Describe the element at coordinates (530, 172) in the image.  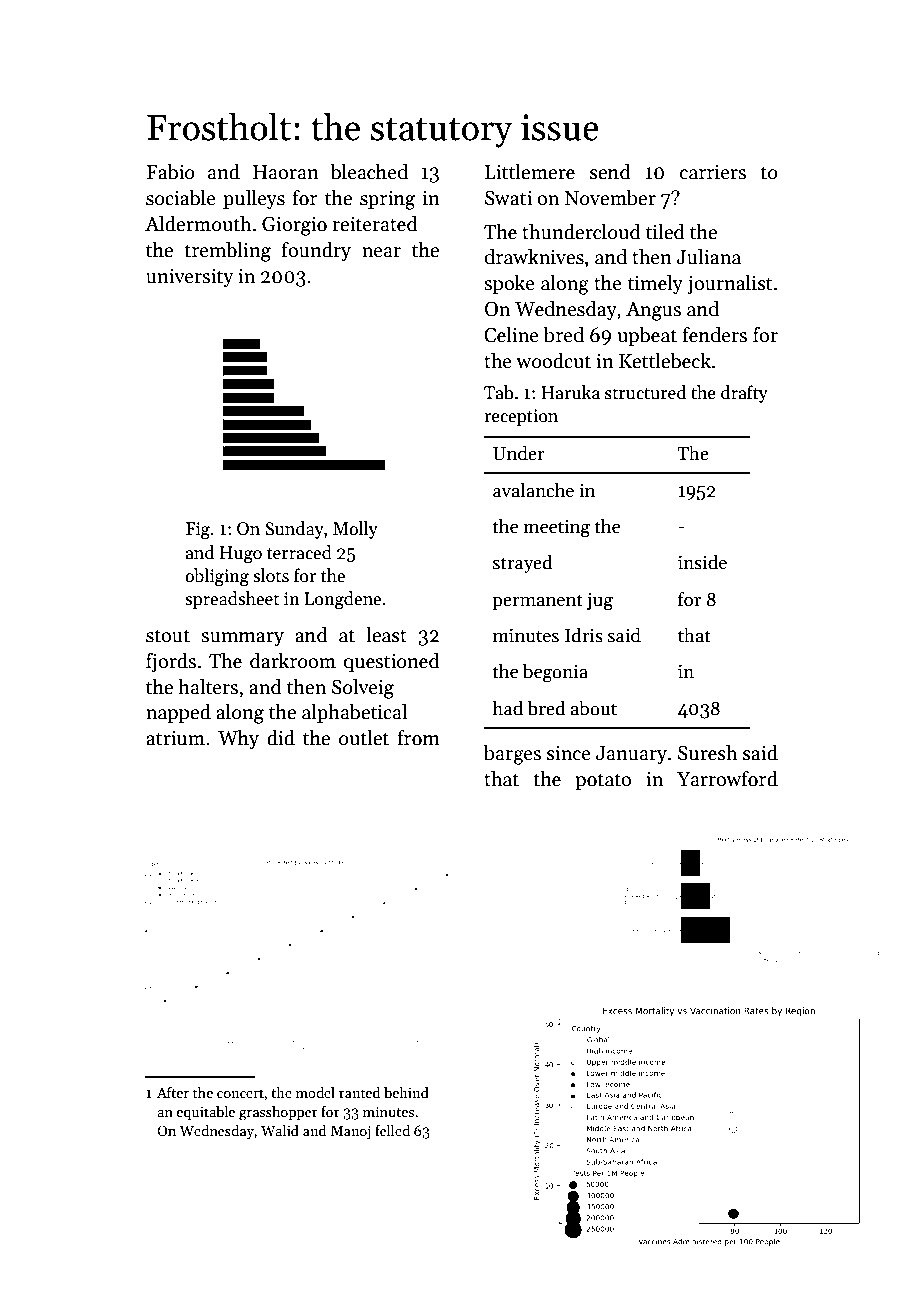
I see `Littlemere` at that location.
